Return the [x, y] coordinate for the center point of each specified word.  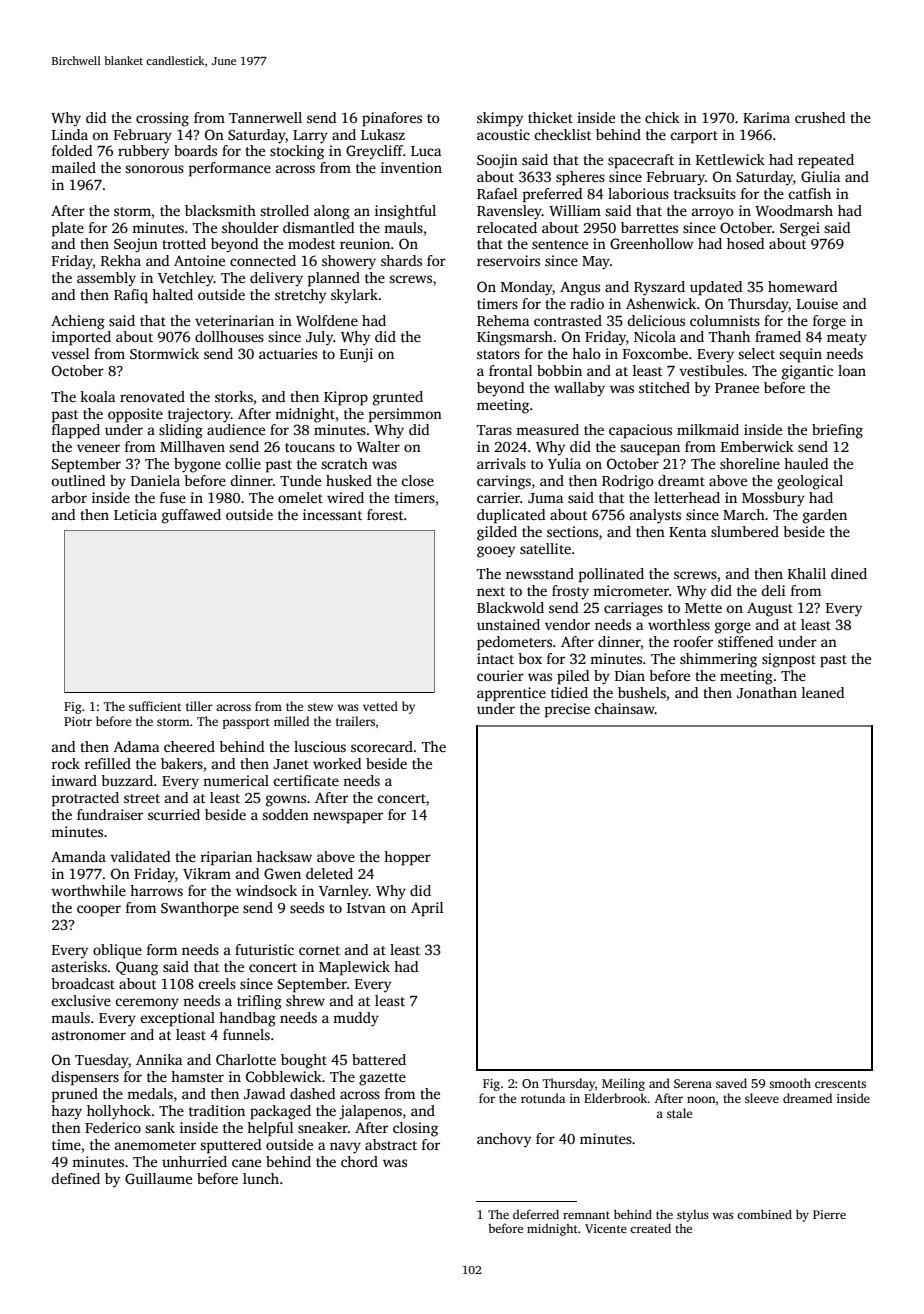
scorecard [382, 746]
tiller [199, 706]
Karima [766, 117]
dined [849, 573]
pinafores [392, 119]
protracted [85, 799]
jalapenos [370, 1112]
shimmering [718, 660]
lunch [261, 1178]
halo [586, 353]
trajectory [199, 415]
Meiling [623, 1084]
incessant [332, 514]
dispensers [85, 1078]
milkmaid [708, 429]
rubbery [143, 152]
